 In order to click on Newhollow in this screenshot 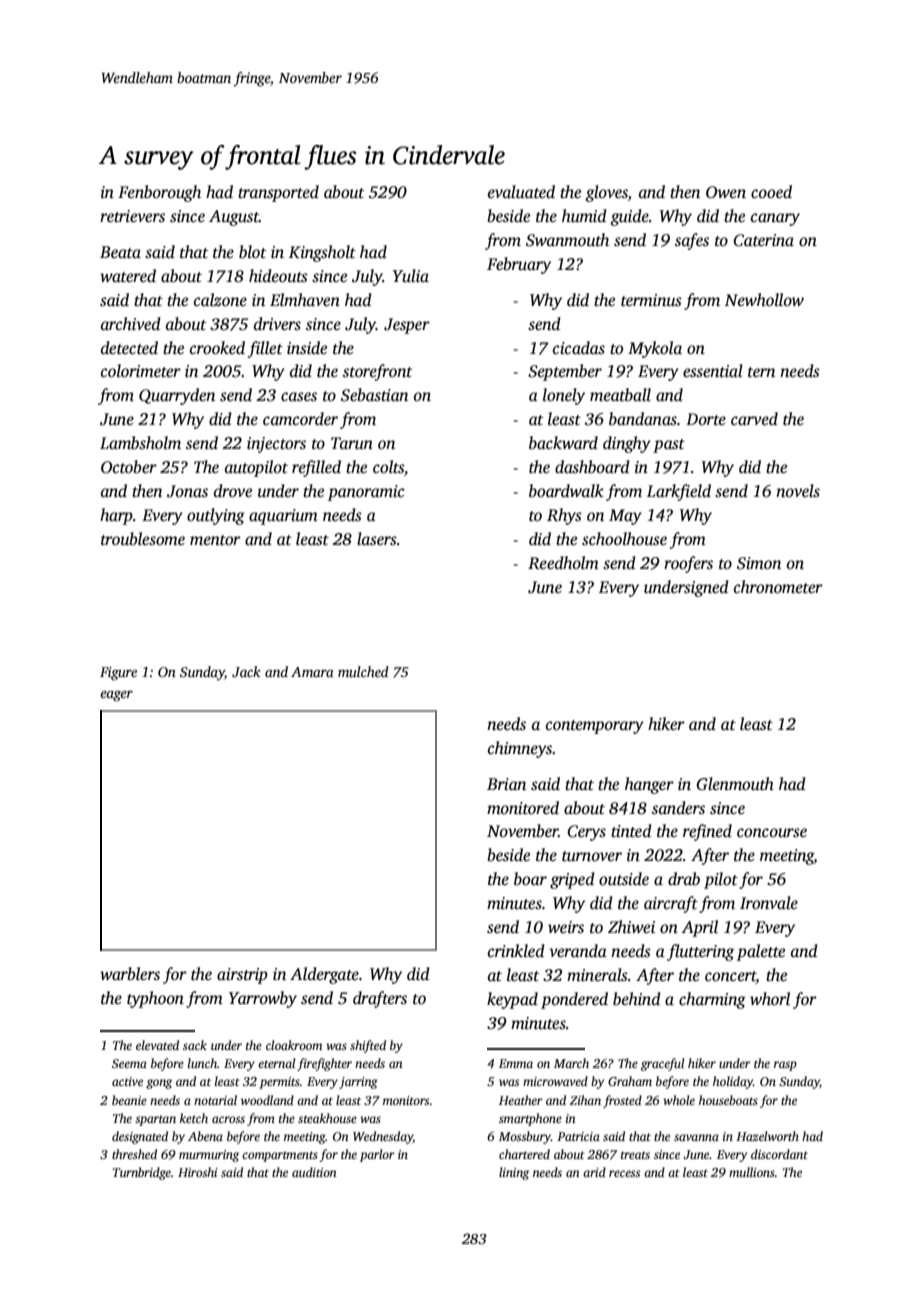, I will do `click(764, 300)`.
